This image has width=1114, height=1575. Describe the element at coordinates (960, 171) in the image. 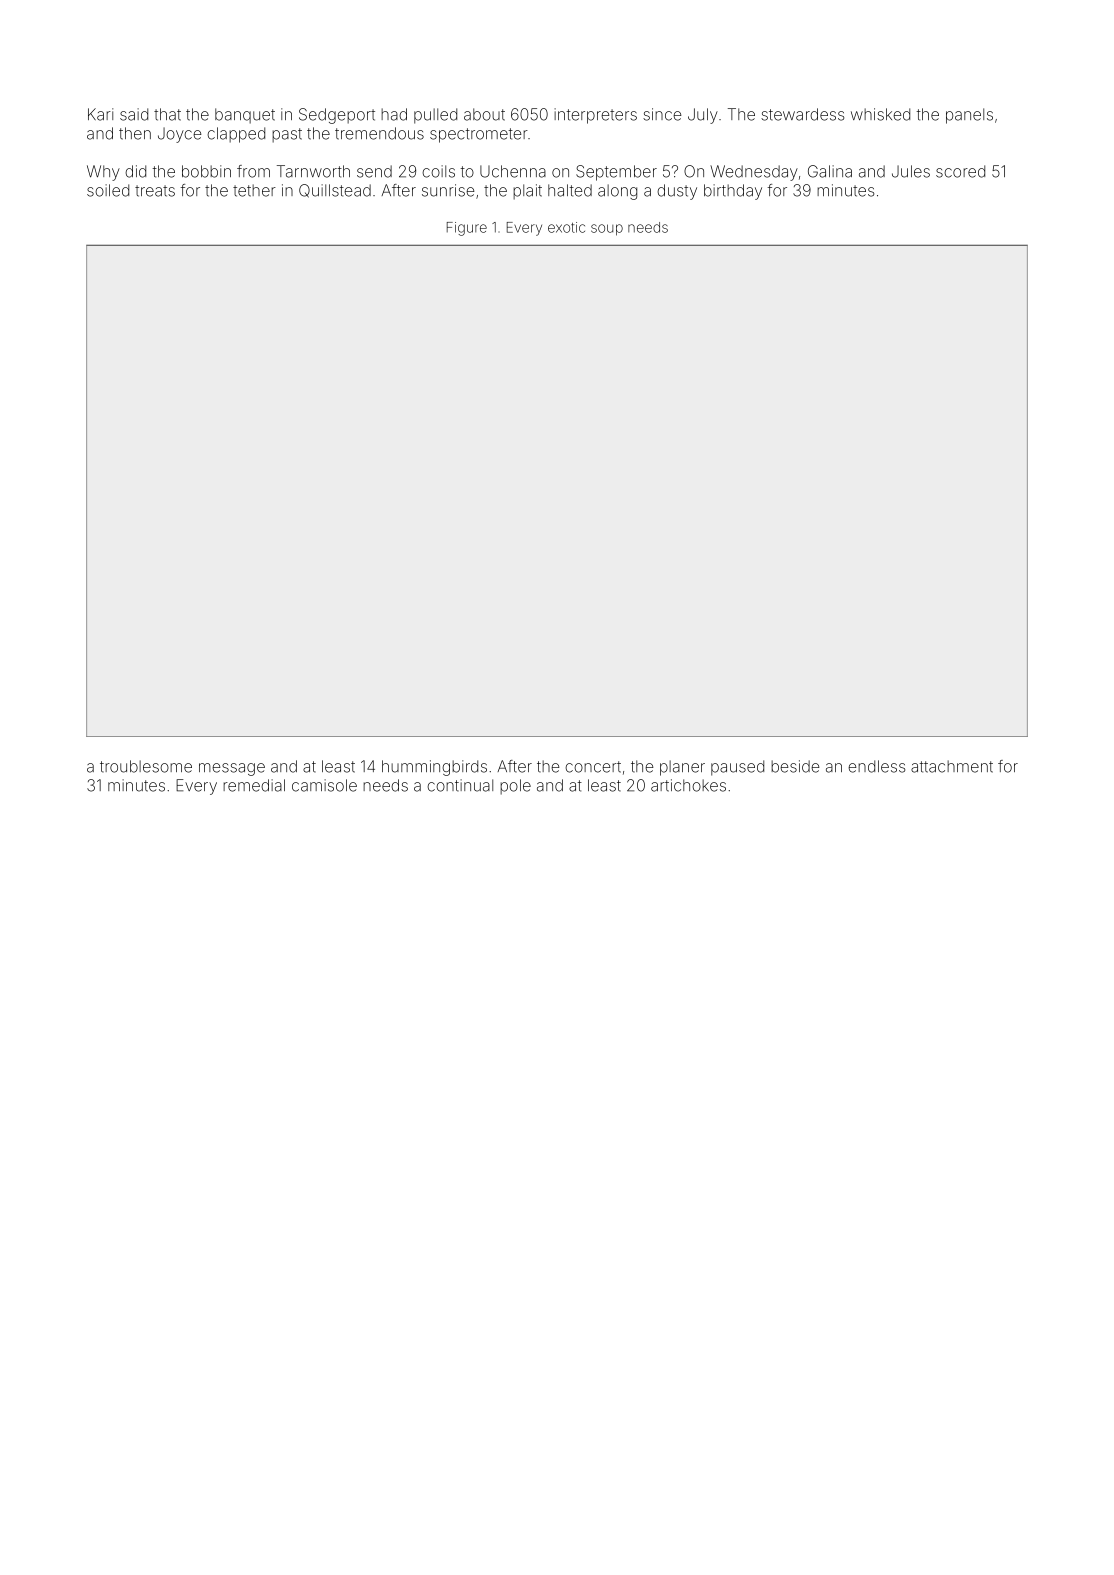

I see `scored` at that location.
